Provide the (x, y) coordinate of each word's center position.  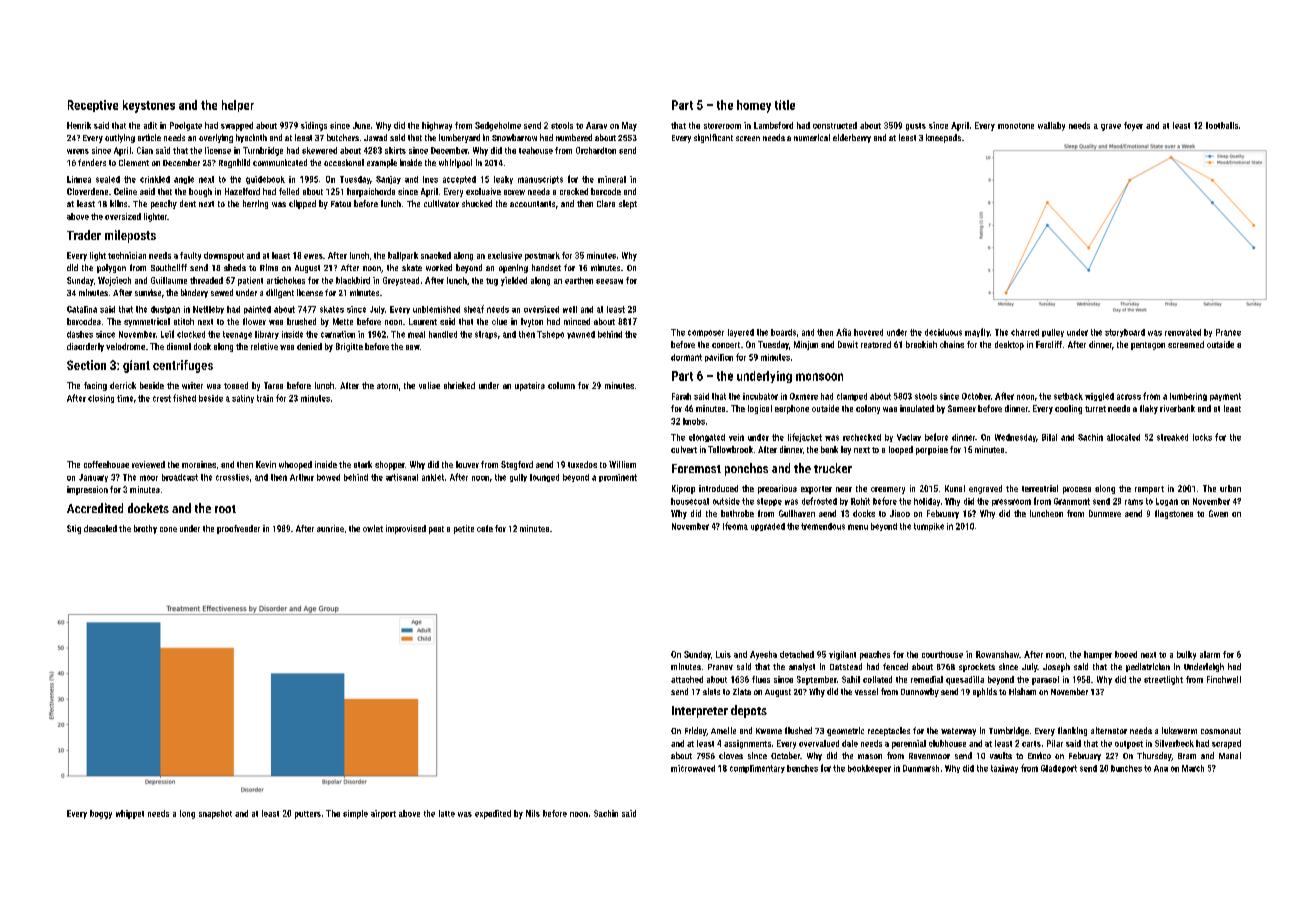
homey (754, 106)
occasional (344, 162)
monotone (1016, 126)
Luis (723, 654)
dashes (80, 334)
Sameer (962, 408)
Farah (681, 396)
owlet (373, 528)
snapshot (215, 814)
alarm (1210, 654)
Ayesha (763, 655)
